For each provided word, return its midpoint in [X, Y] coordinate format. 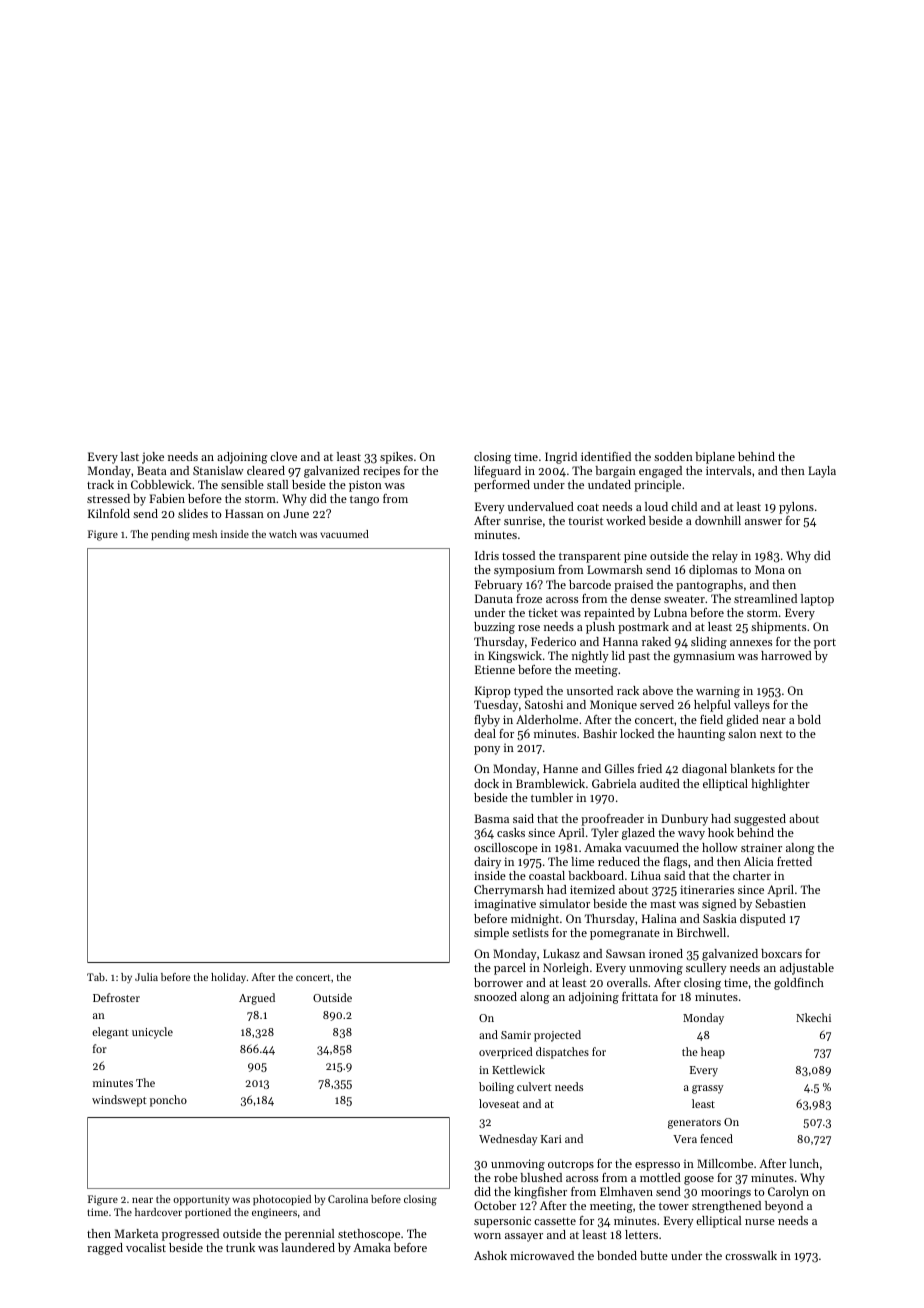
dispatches [562, 1053]
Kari [551, 1139]
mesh [205, 534]
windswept [119, 1101]
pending [170, 535]
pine [635, 557]
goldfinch [799, 984]
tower [674, 1206]
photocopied [282, 1200]
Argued [257, 999]
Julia [146, 977]
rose [529, 628]
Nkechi [813, 1017]
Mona [770, 569]
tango [364, 500]
